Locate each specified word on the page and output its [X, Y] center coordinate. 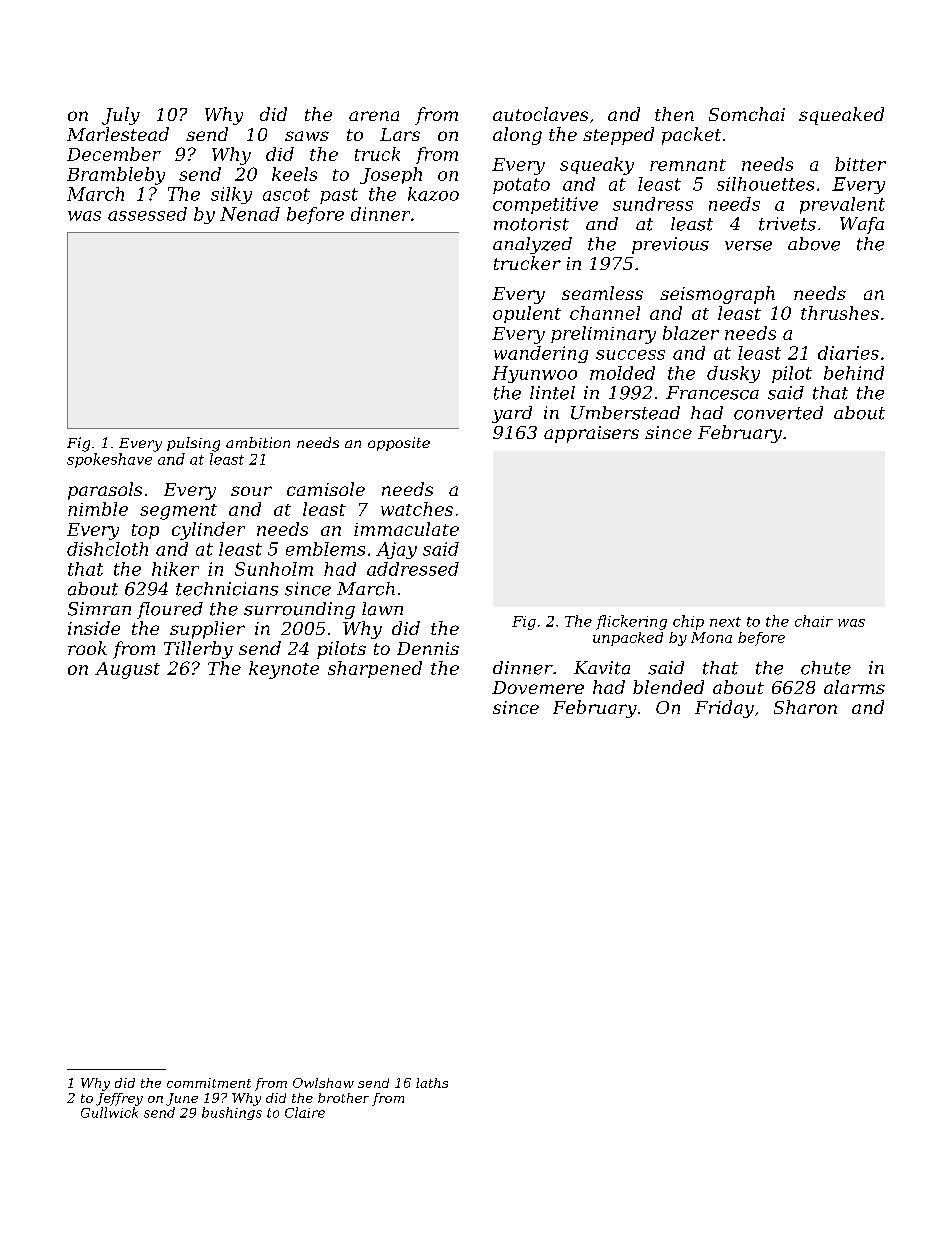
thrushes [840, 313]
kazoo [433, 194]
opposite [399, 444]
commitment [209, 1083]
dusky [733, 374]
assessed [147, 214]
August [127, 670]
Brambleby [116, 176]
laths [432, 1083]
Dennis [428, 648]
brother [343, 1098]
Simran [99, 609]
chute [826, 668]
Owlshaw [323, 1083]
